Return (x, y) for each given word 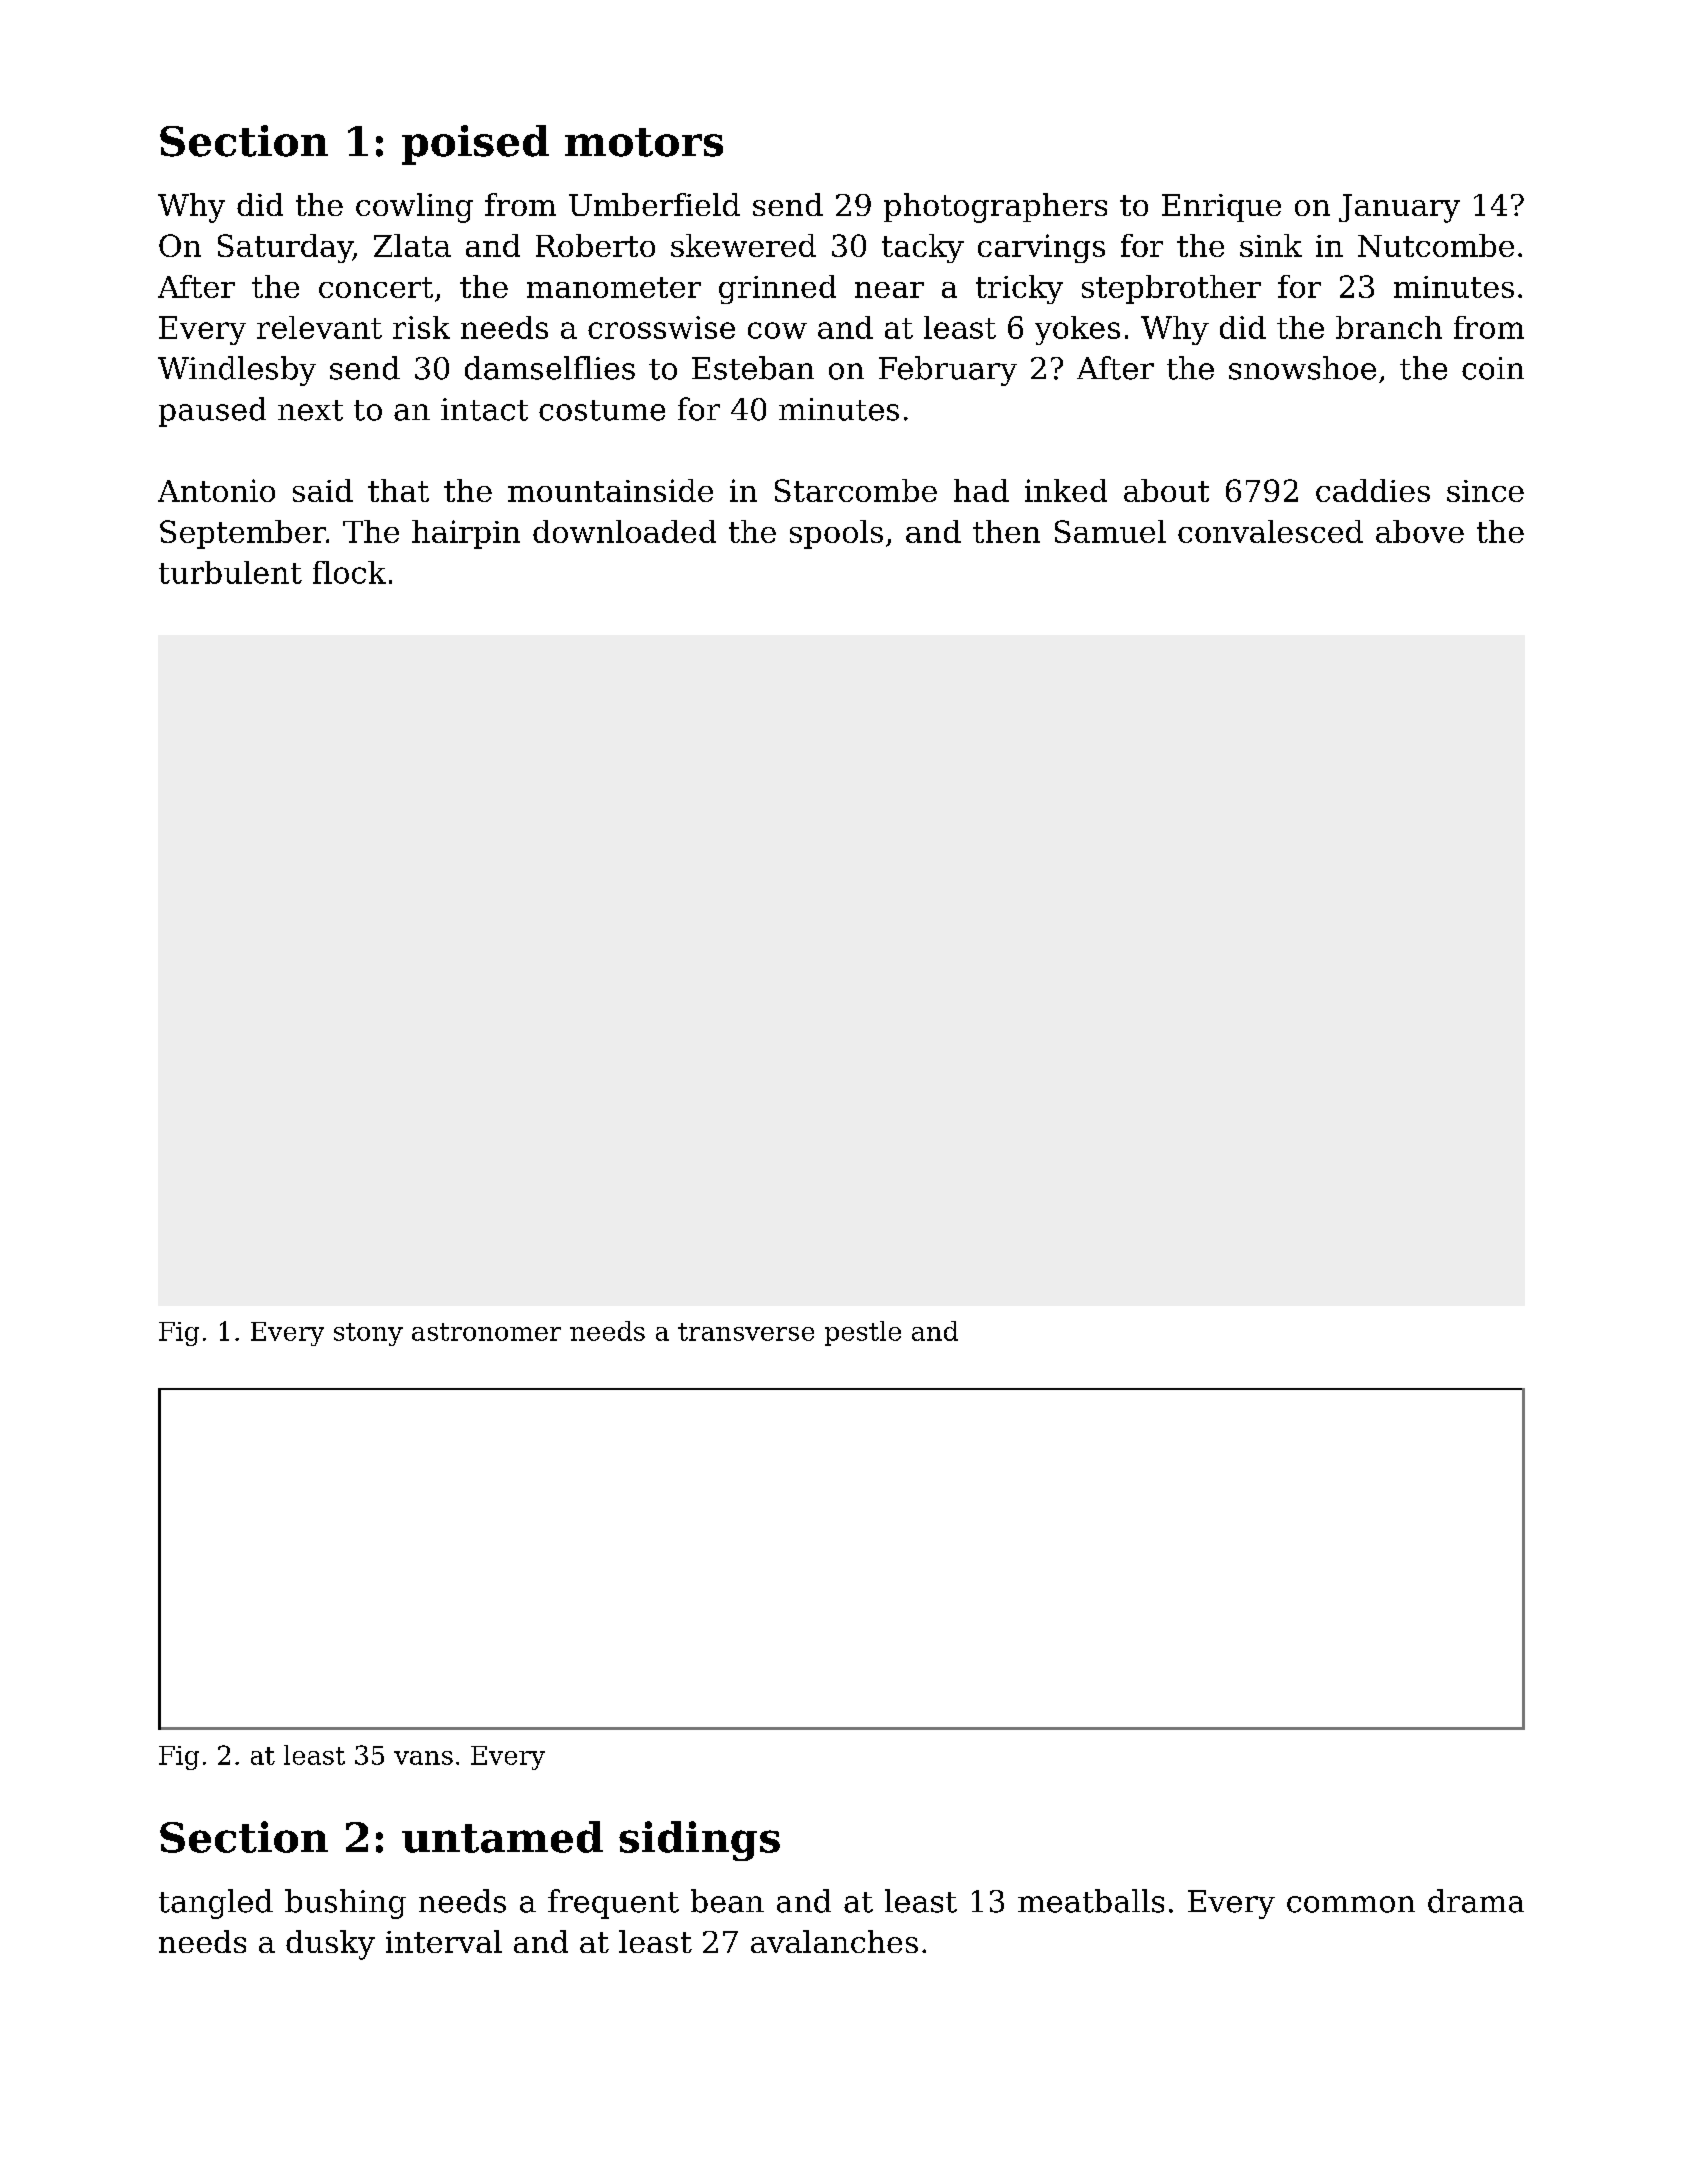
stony (368, 1334)
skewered (743, 245)
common (1351, 1904)
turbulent (230, 572)
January (1399, 208)
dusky (330, 1945)
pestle (863, 1333)
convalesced (1270, 531)
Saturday (285, 248)
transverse (746, 1332)
